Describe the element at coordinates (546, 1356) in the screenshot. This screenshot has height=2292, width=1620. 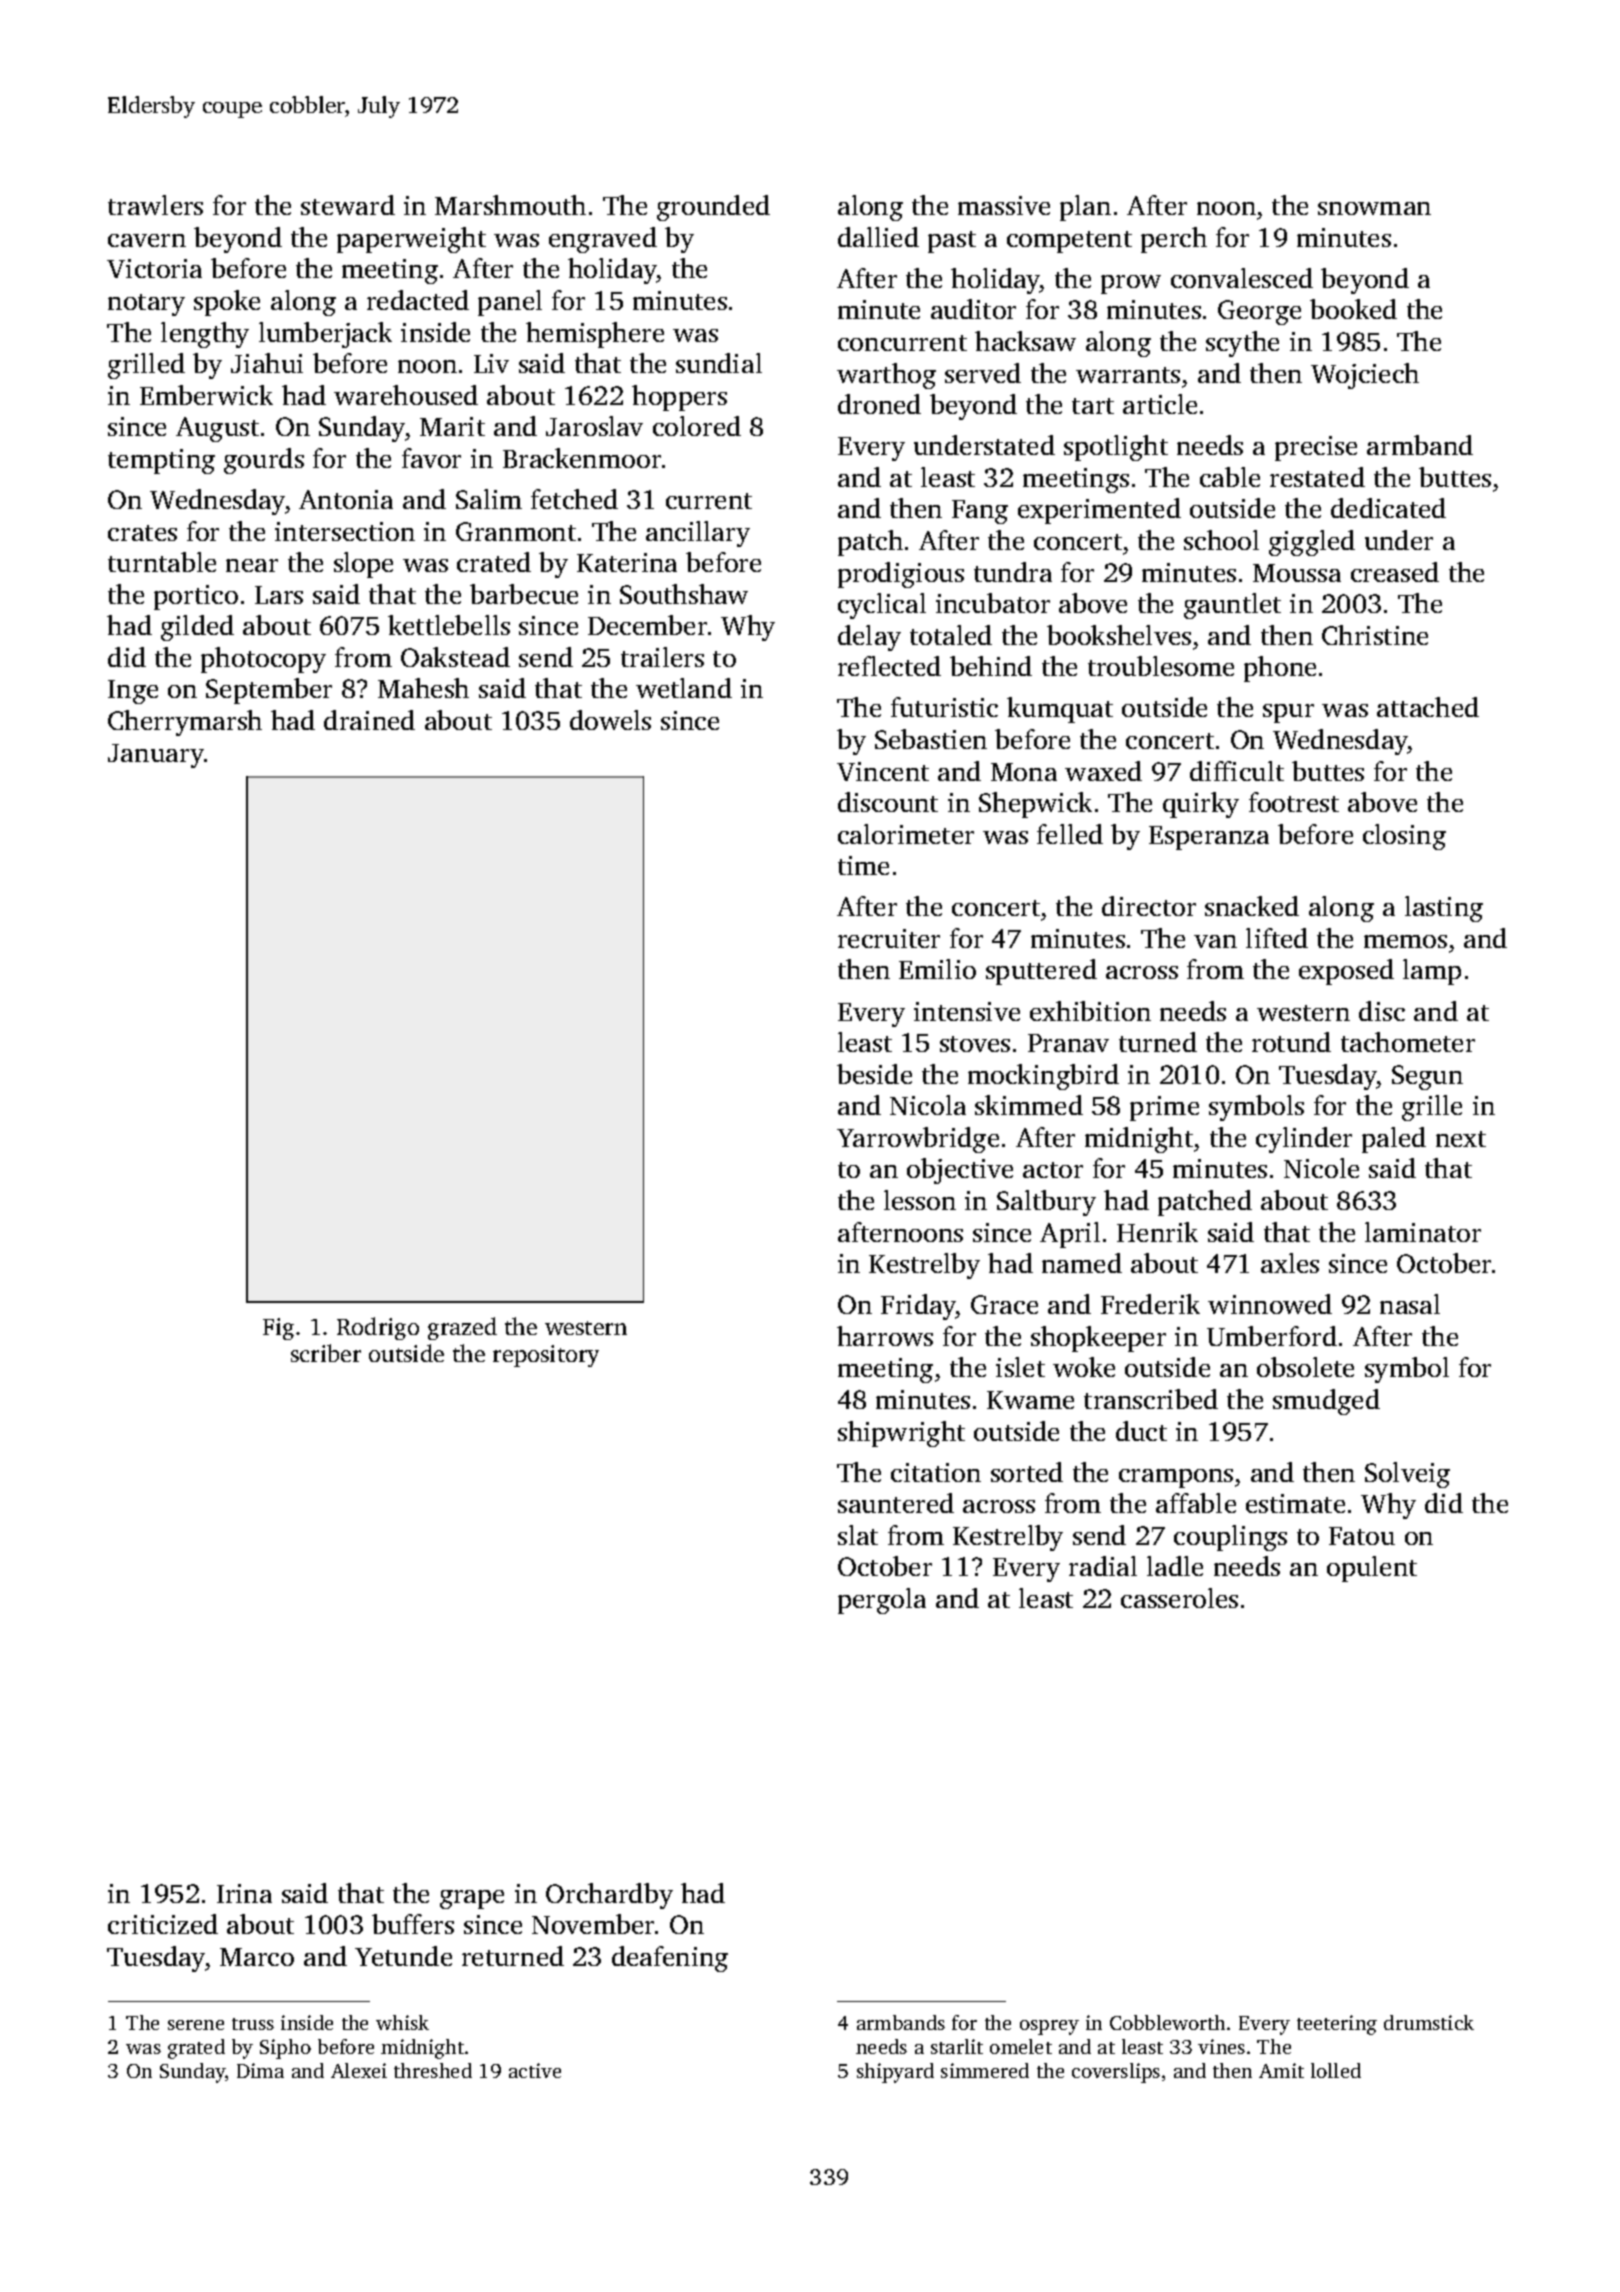
I see `repository` at that location.
